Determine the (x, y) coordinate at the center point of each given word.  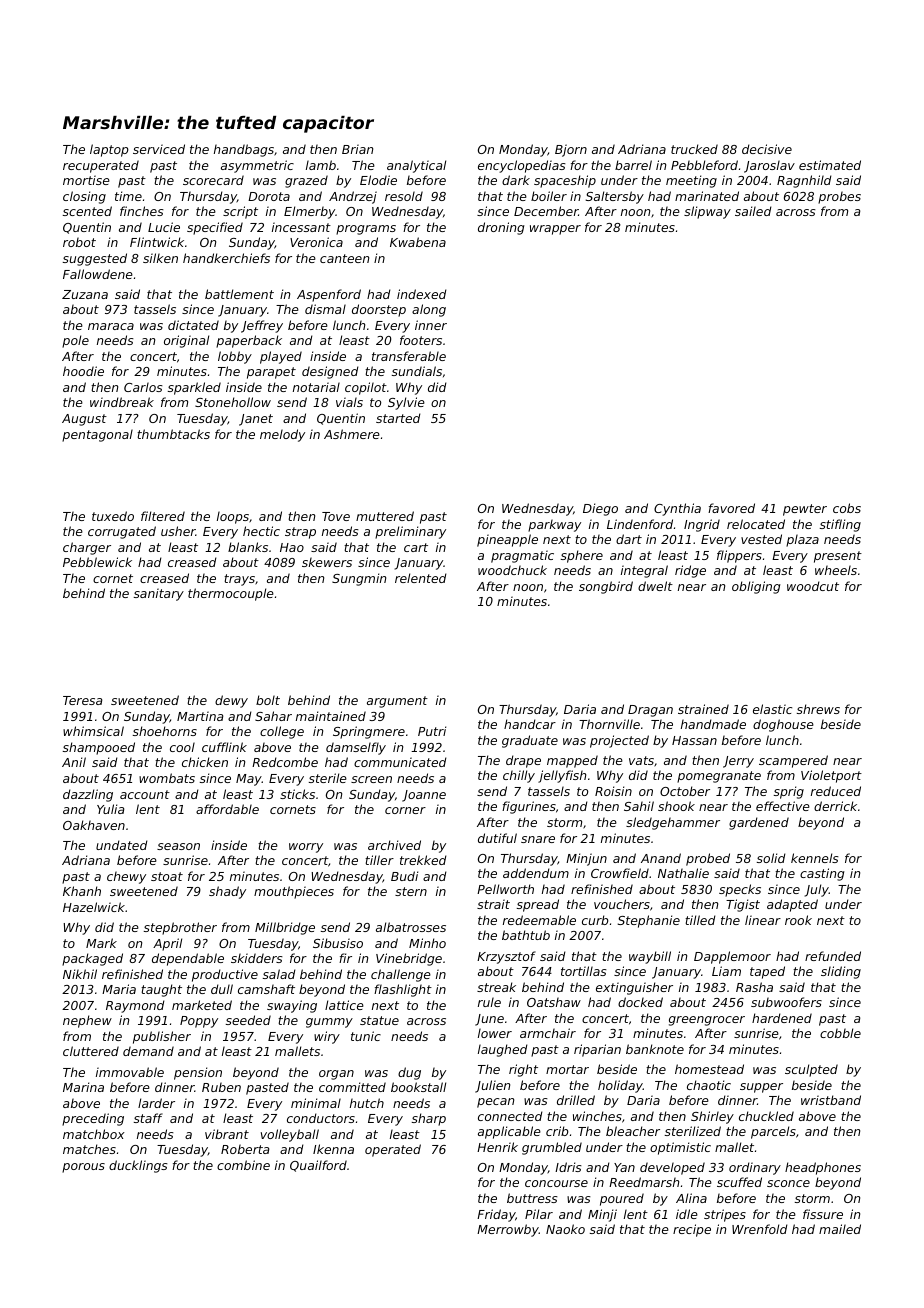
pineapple (507, 540)
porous (83, 1168)
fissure (823, 1214)
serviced (159, 149)
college (282, 732)
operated (393, 1150)
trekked (423, 860)
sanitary (159, 594)
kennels (815, 858)
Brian (357, 149)
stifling (840, 525)
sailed (753, 211)
